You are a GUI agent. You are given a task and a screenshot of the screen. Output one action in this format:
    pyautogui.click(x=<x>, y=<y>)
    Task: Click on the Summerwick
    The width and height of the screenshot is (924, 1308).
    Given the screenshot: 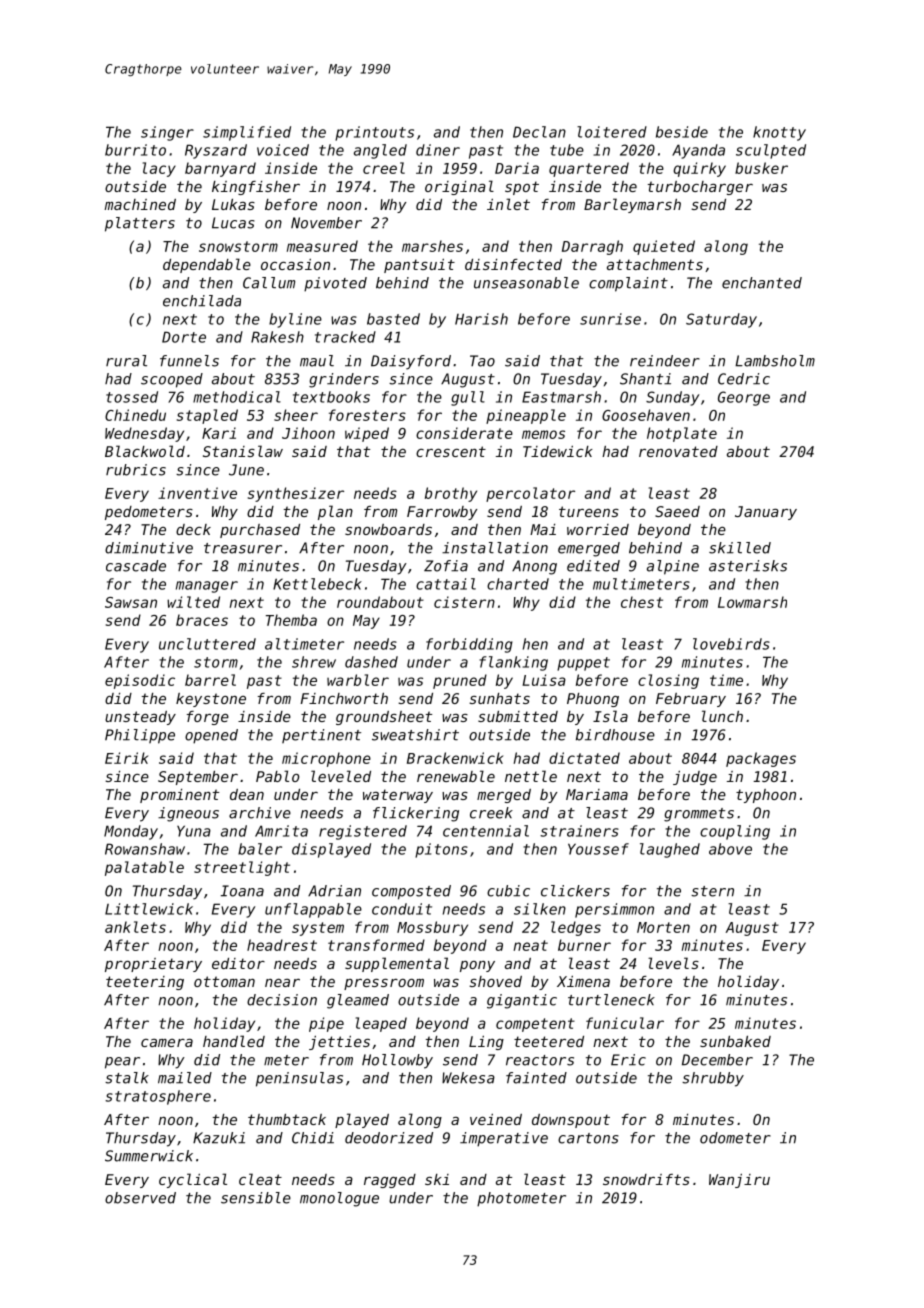 What is the action you would take?
    pyautogui.click(x=149, y=1156)
